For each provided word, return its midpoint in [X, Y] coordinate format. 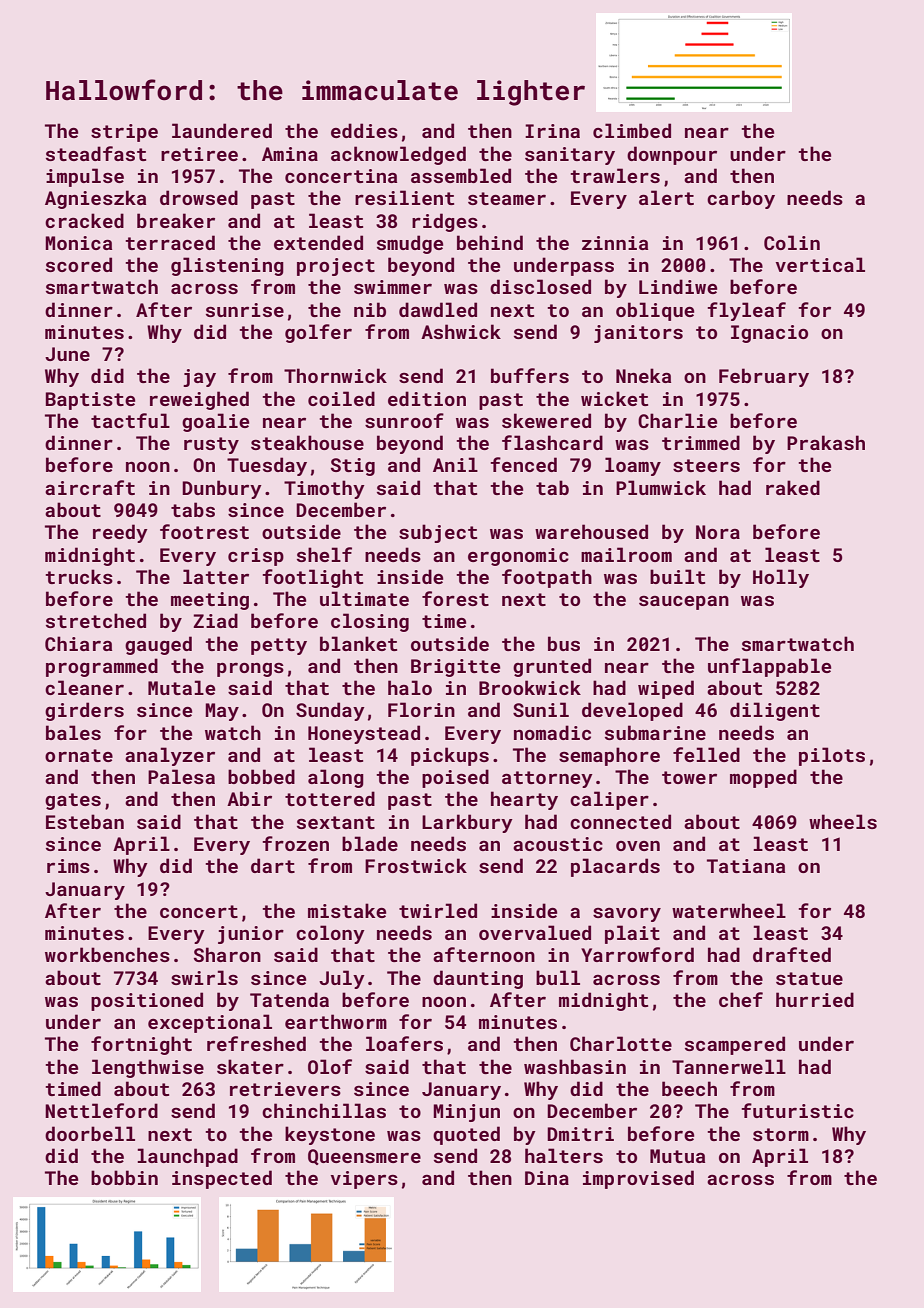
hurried [815, 999]
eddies [364, 130]
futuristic [797, 1110]
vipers [364, 1180]
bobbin [124, 1177]
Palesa [181, 776]
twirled [438, 910]
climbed [632, 130]
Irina [552, 131]
